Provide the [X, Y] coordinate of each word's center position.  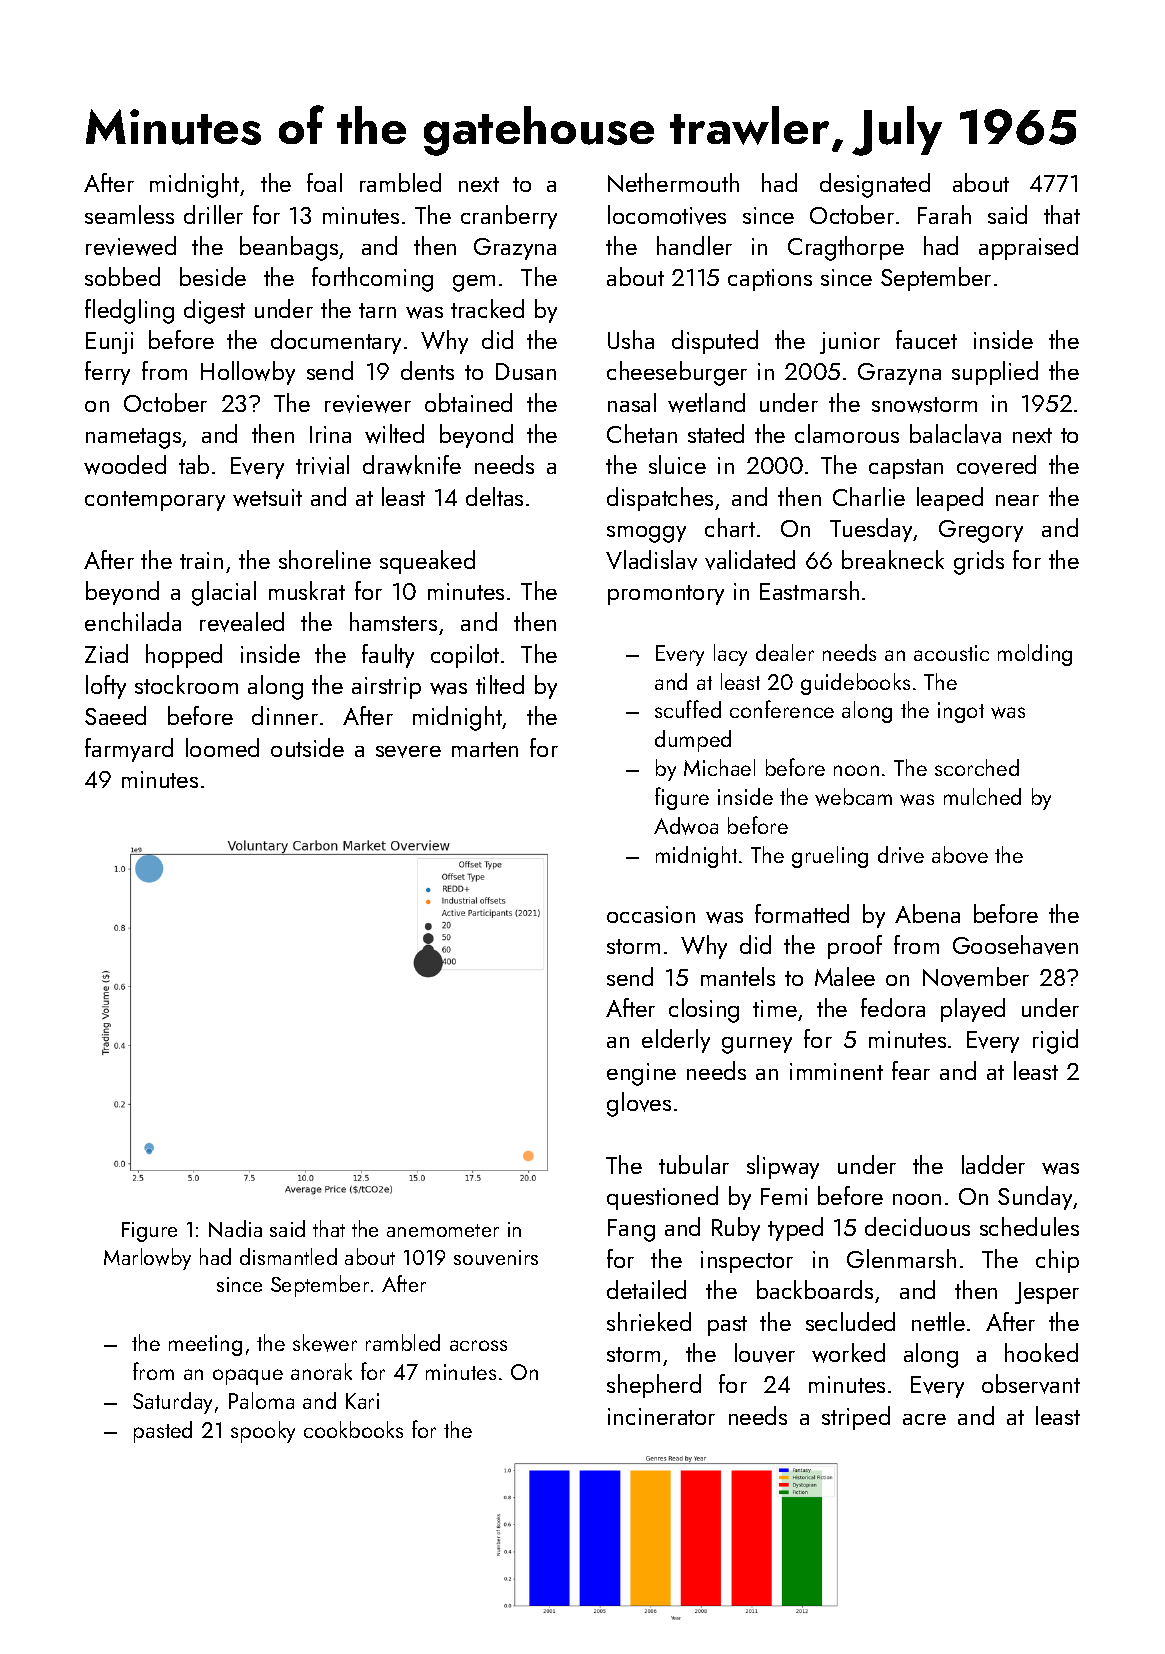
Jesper [1047, 1293]
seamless [129, 214]
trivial [322, 465]
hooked [1041, 1352]
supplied [995, 373]
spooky [263, 1432]
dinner [285, 715]
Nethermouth [673, 182]
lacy [730, 655]
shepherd [654, 1386]
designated [875, 185]
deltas [494, 496]
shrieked [649, 1321]
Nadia [235, 1228]
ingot [961, 712]
